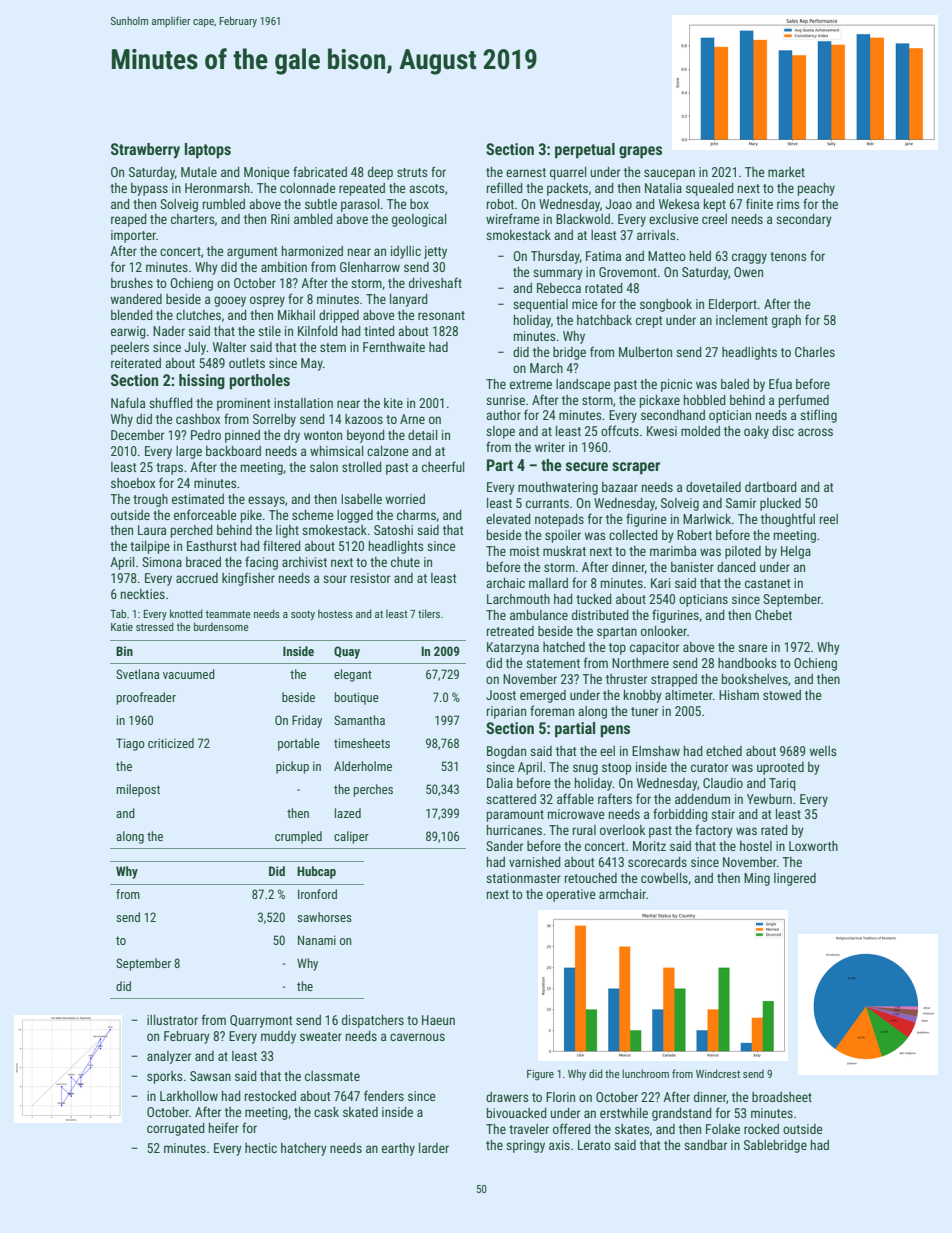 Image resolution: width=952 pixels, height=1233 pixels. I want to click on larder, so click(434, 1148).
